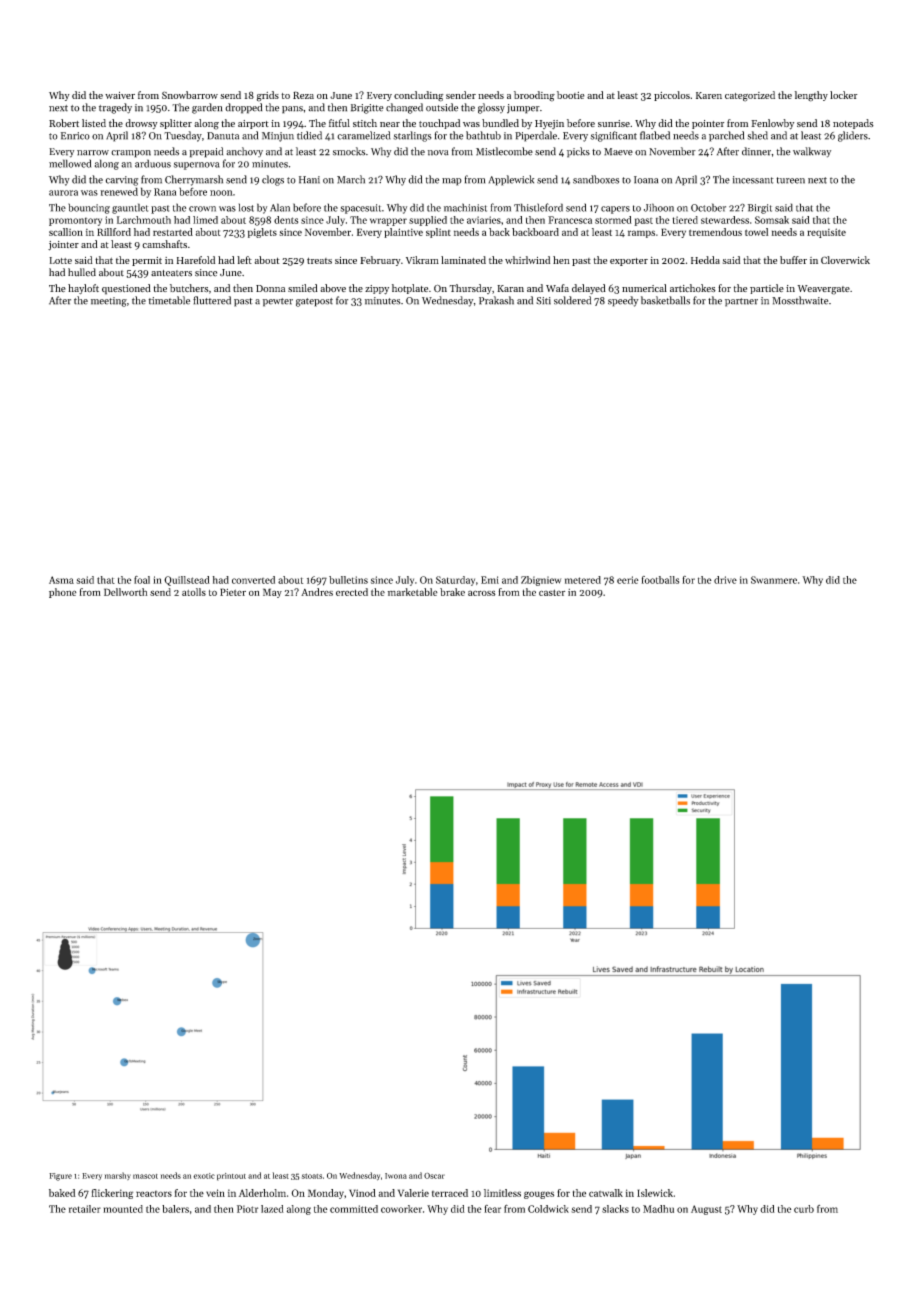 The image size is (924, 1308). What do you see at coordinates (571, 95) in the image?
I see `bootie` at bounding box center [571, 95].
